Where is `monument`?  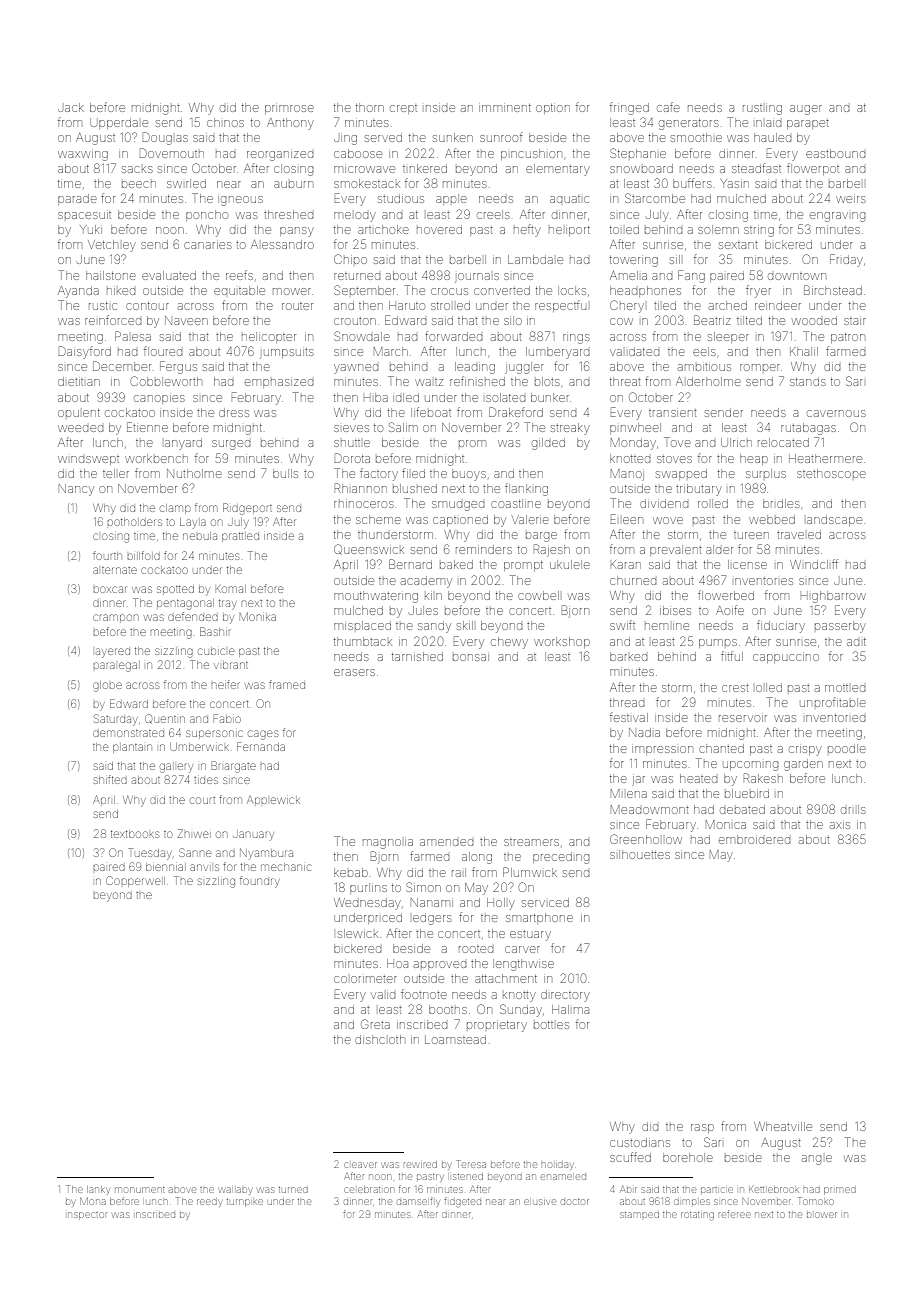
monument is located at coordinates (140, 1190).
